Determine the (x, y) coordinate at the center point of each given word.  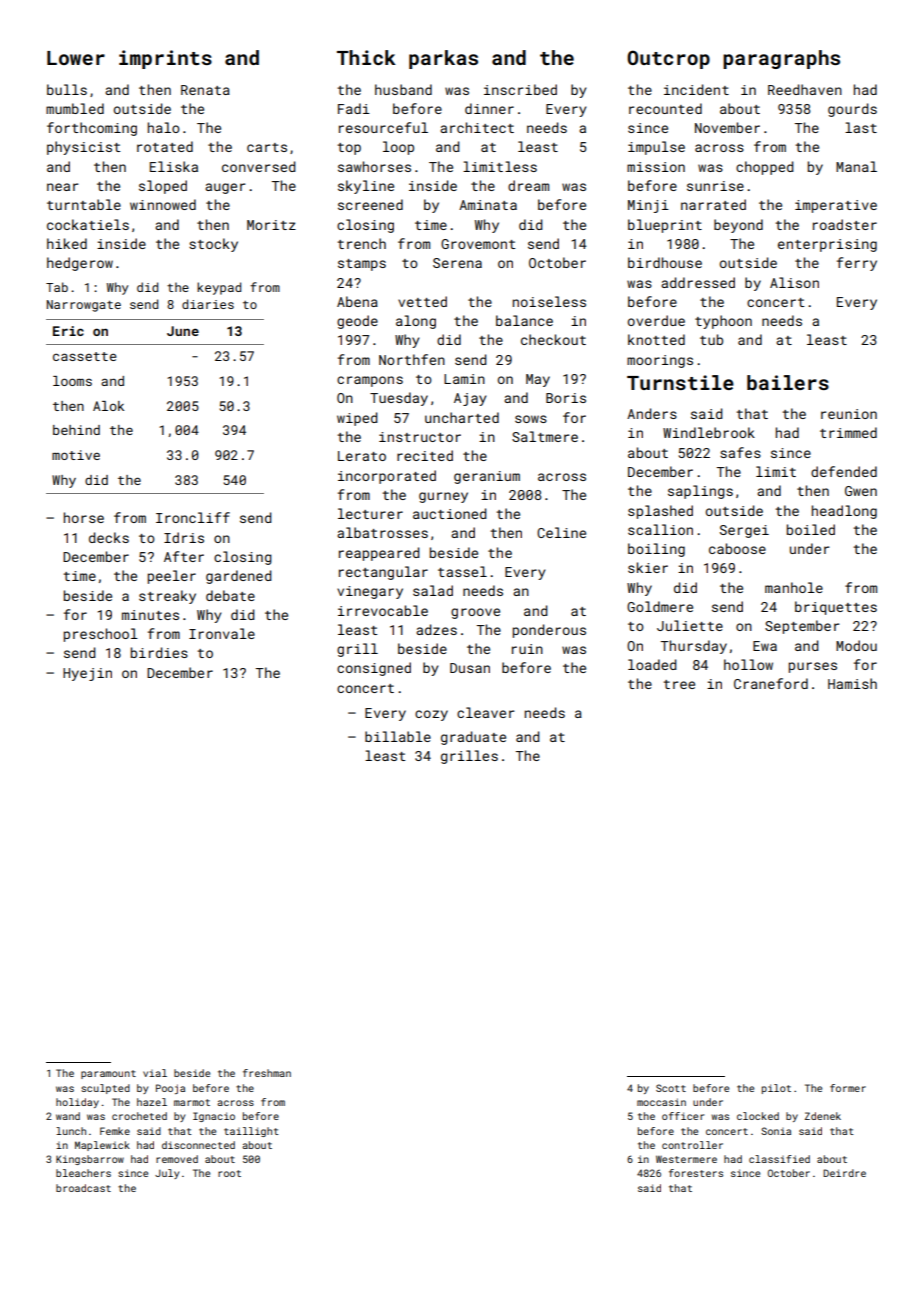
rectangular (383, 573)
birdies (159, 652)
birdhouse (665, 262)
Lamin (464, 379)
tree (679, 684)
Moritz (271, 225)
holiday (77, 1103)
